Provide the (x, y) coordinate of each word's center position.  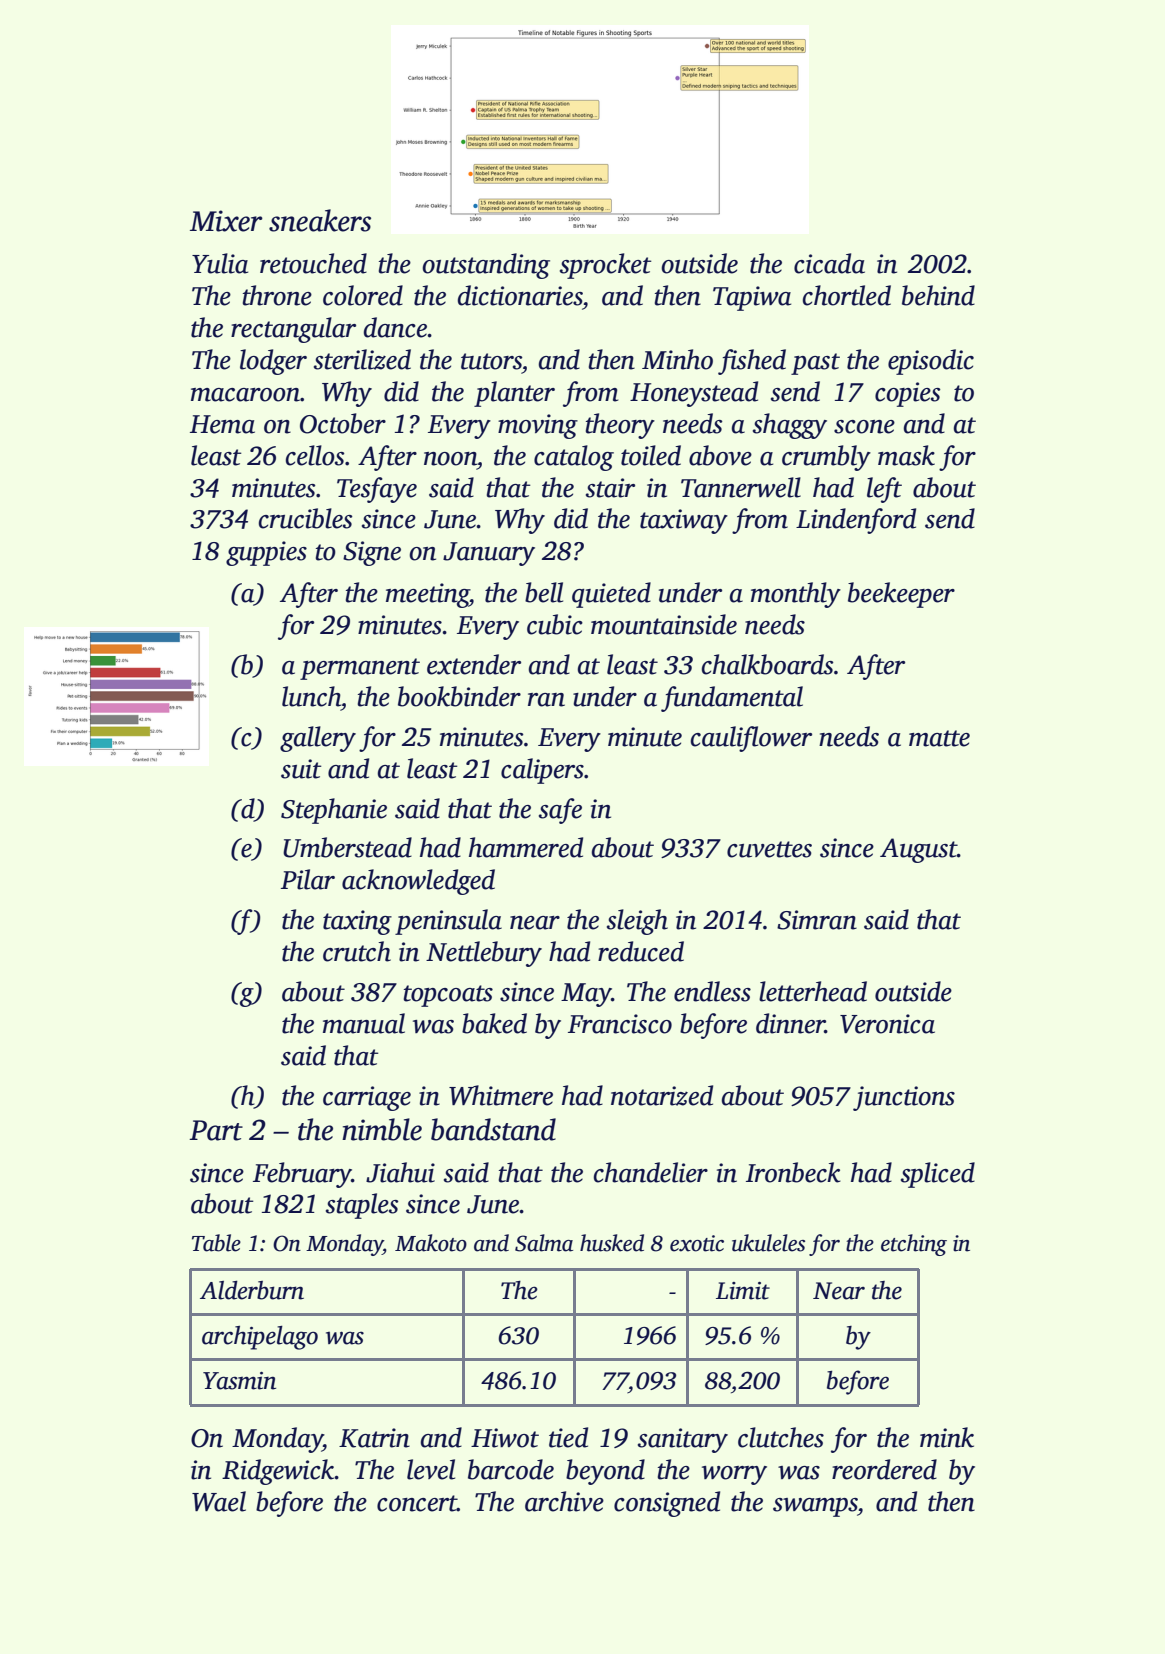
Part (216, 1130)
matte (939, 738)
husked (612, 1243)
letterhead (813, 991)
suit (301, 769)
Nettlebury (484, 954)
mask (906, 455)
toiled (651, 455)
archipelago (260, 1338)
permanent (360, 669)
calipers (542, 771)
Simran (817, 920)
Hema (222, 424)
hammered (526, 847)
